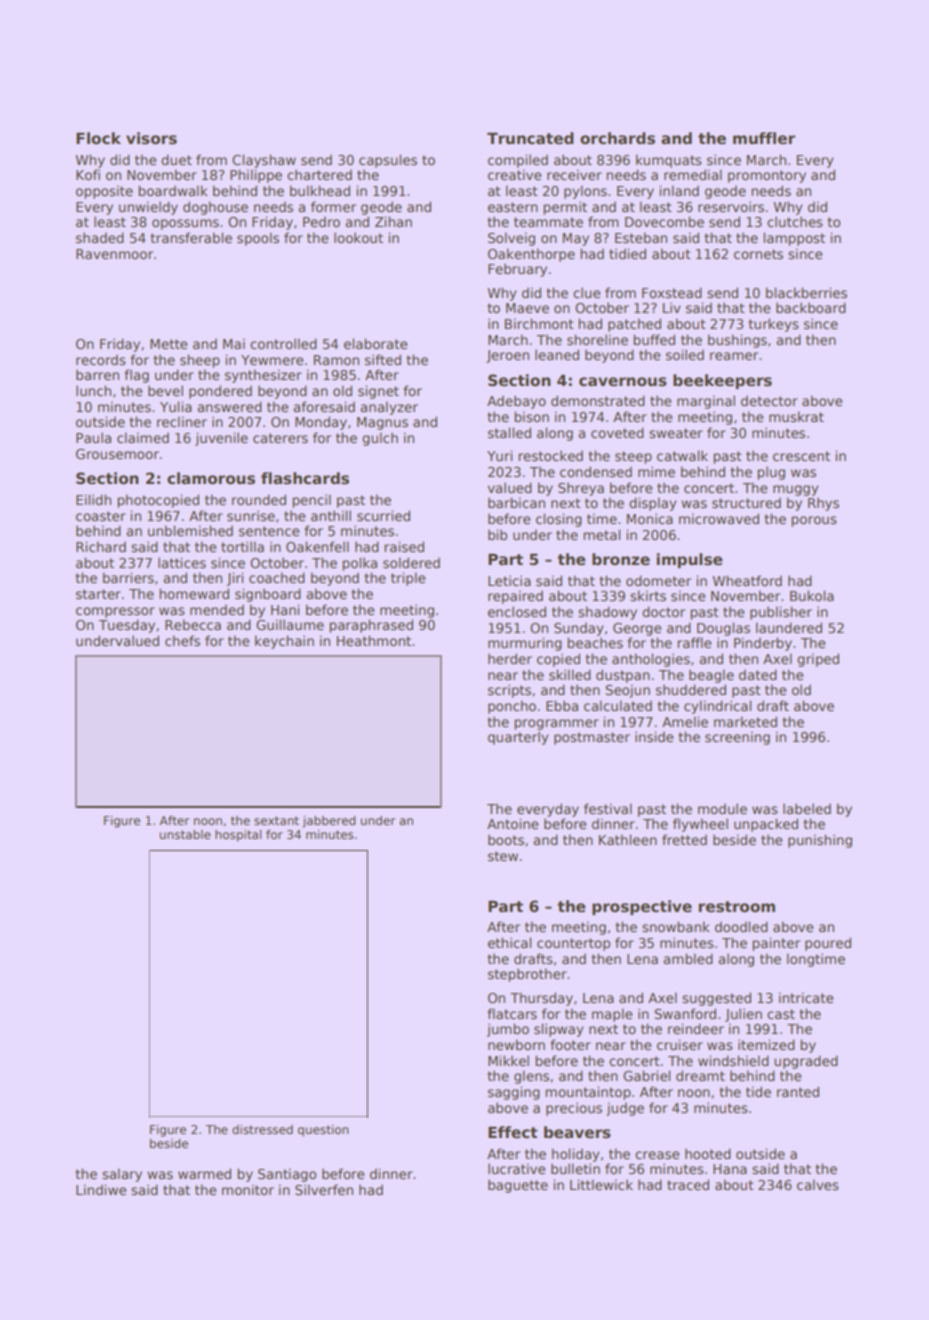 This screenshot has width=929, height=1320. Describe the element at coordinates (722, 381) in the screenshot. I see `beekeepers` at that location.
